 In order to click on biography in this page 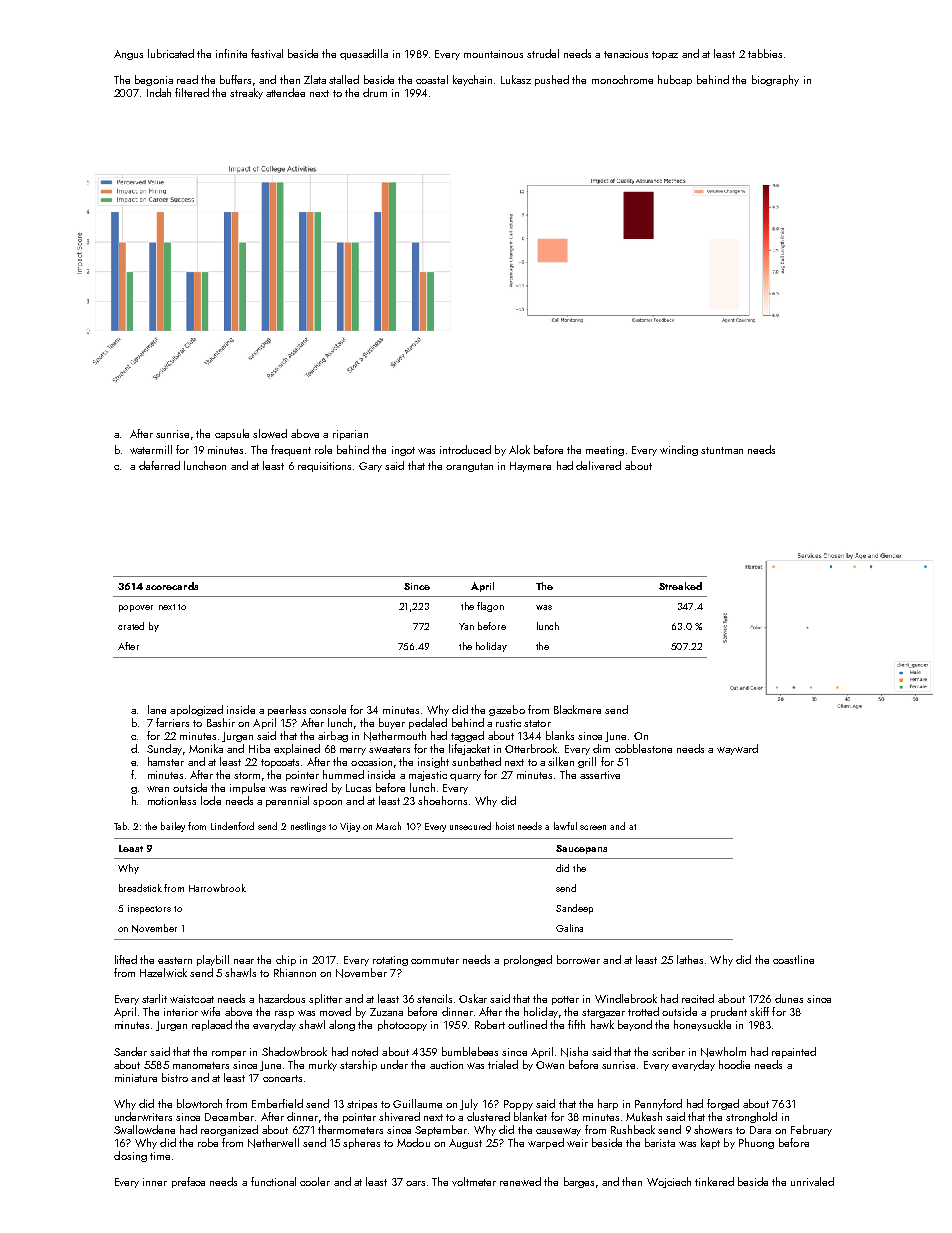, I will do `click(775, 80)`.
